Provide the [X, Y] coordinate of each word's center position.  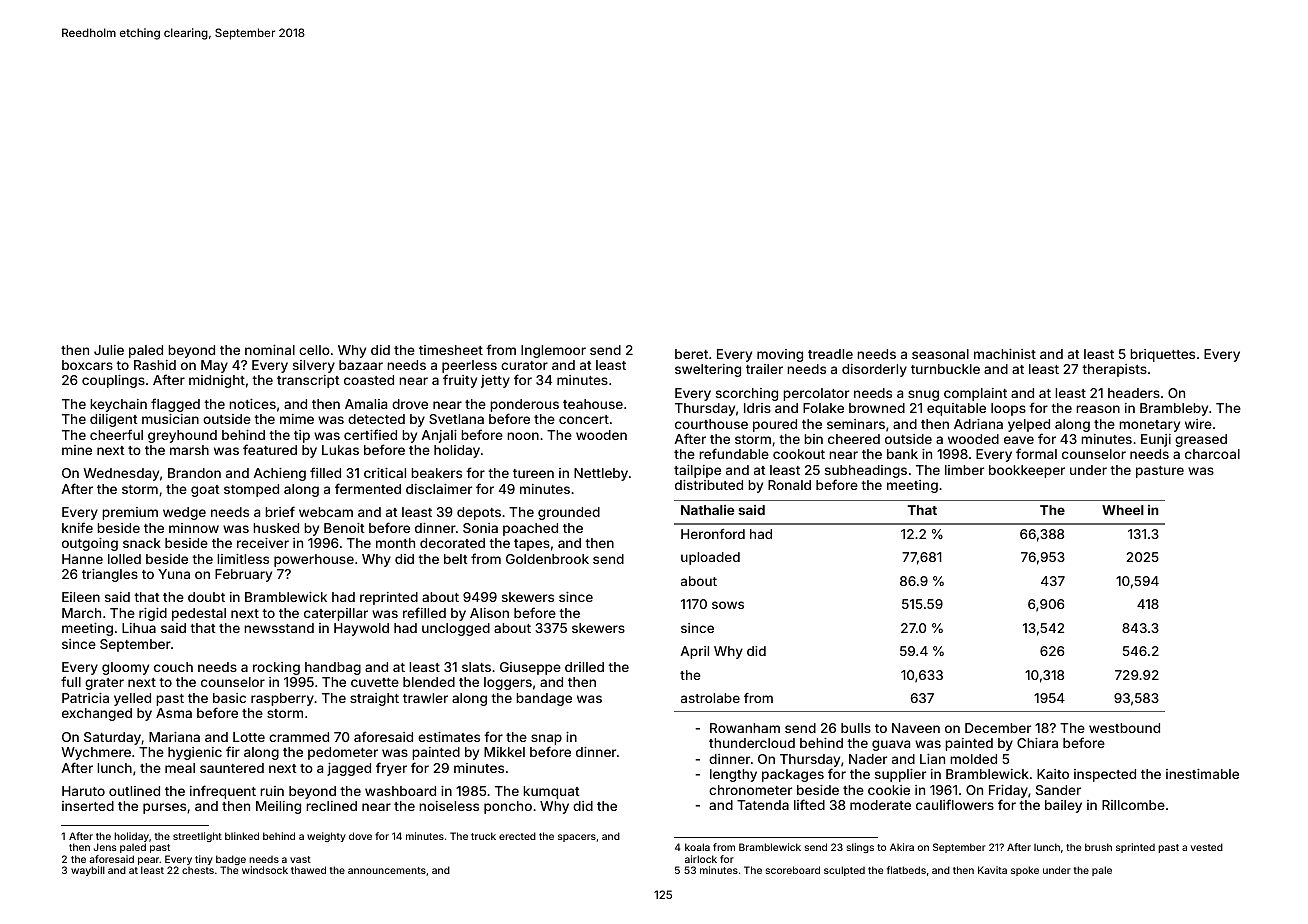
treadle [830, 354]
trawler [425, 698]
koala [697, 847]
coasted [369, 380]
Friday [1008, 791]
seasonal [940, 354]
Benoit [344, 528]
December [998, 728]
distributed [709, 485]
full [71, 681]
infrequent [223, 792]
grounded [569, 513]
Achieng [280, 474]
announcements [387, 870]
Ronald [789, 485]
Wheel [1123, 510]
